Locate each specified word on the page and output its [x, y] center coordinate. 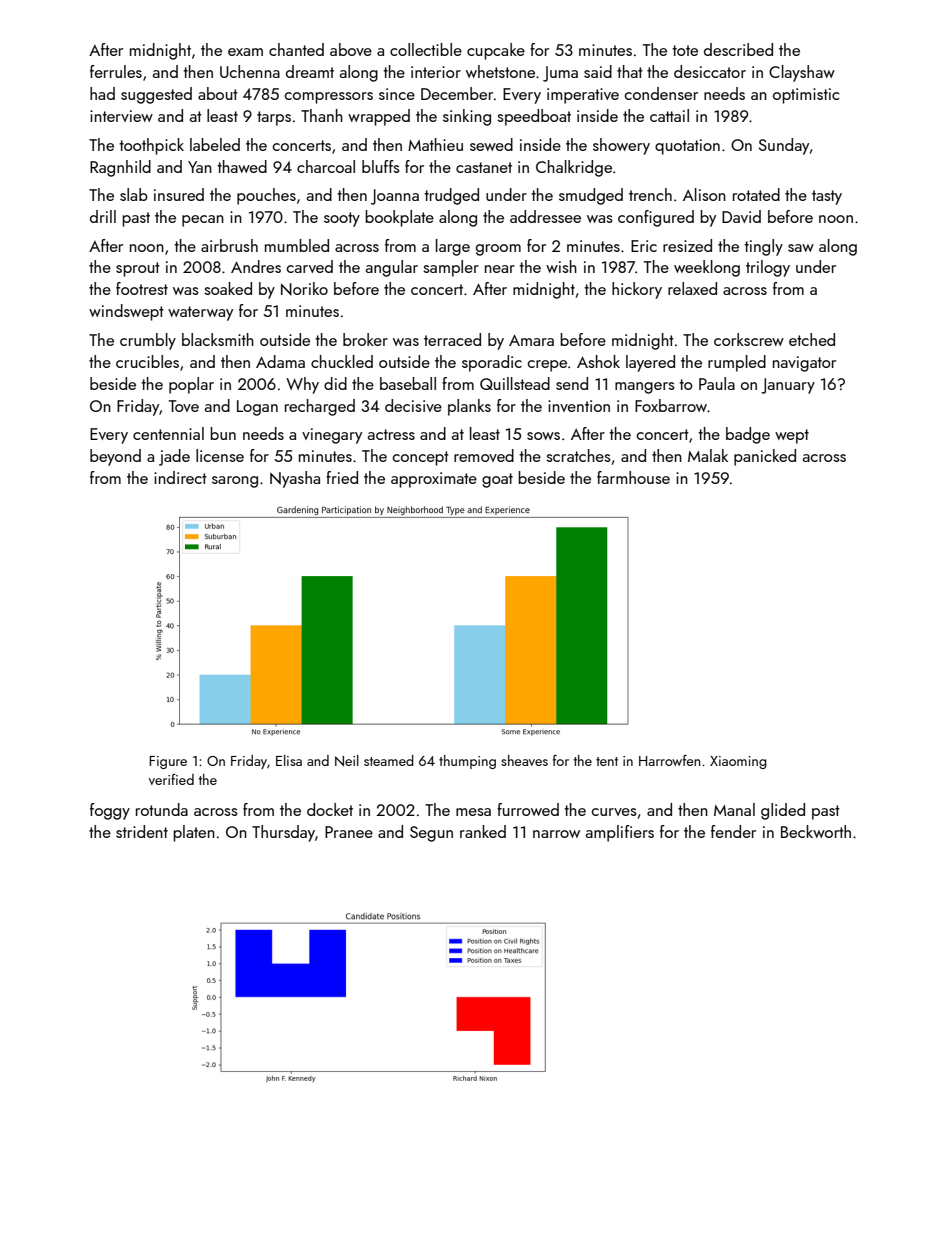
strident [142, 831]
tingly [763, 247]
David [741, 216]
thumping [467, 762]
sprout [138, 269]
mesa [473, 812]
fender [733, 831]
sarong [235, 482]
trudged [451, 196]
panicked [765, 457]
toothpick [151, 146]
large [453, 247]
